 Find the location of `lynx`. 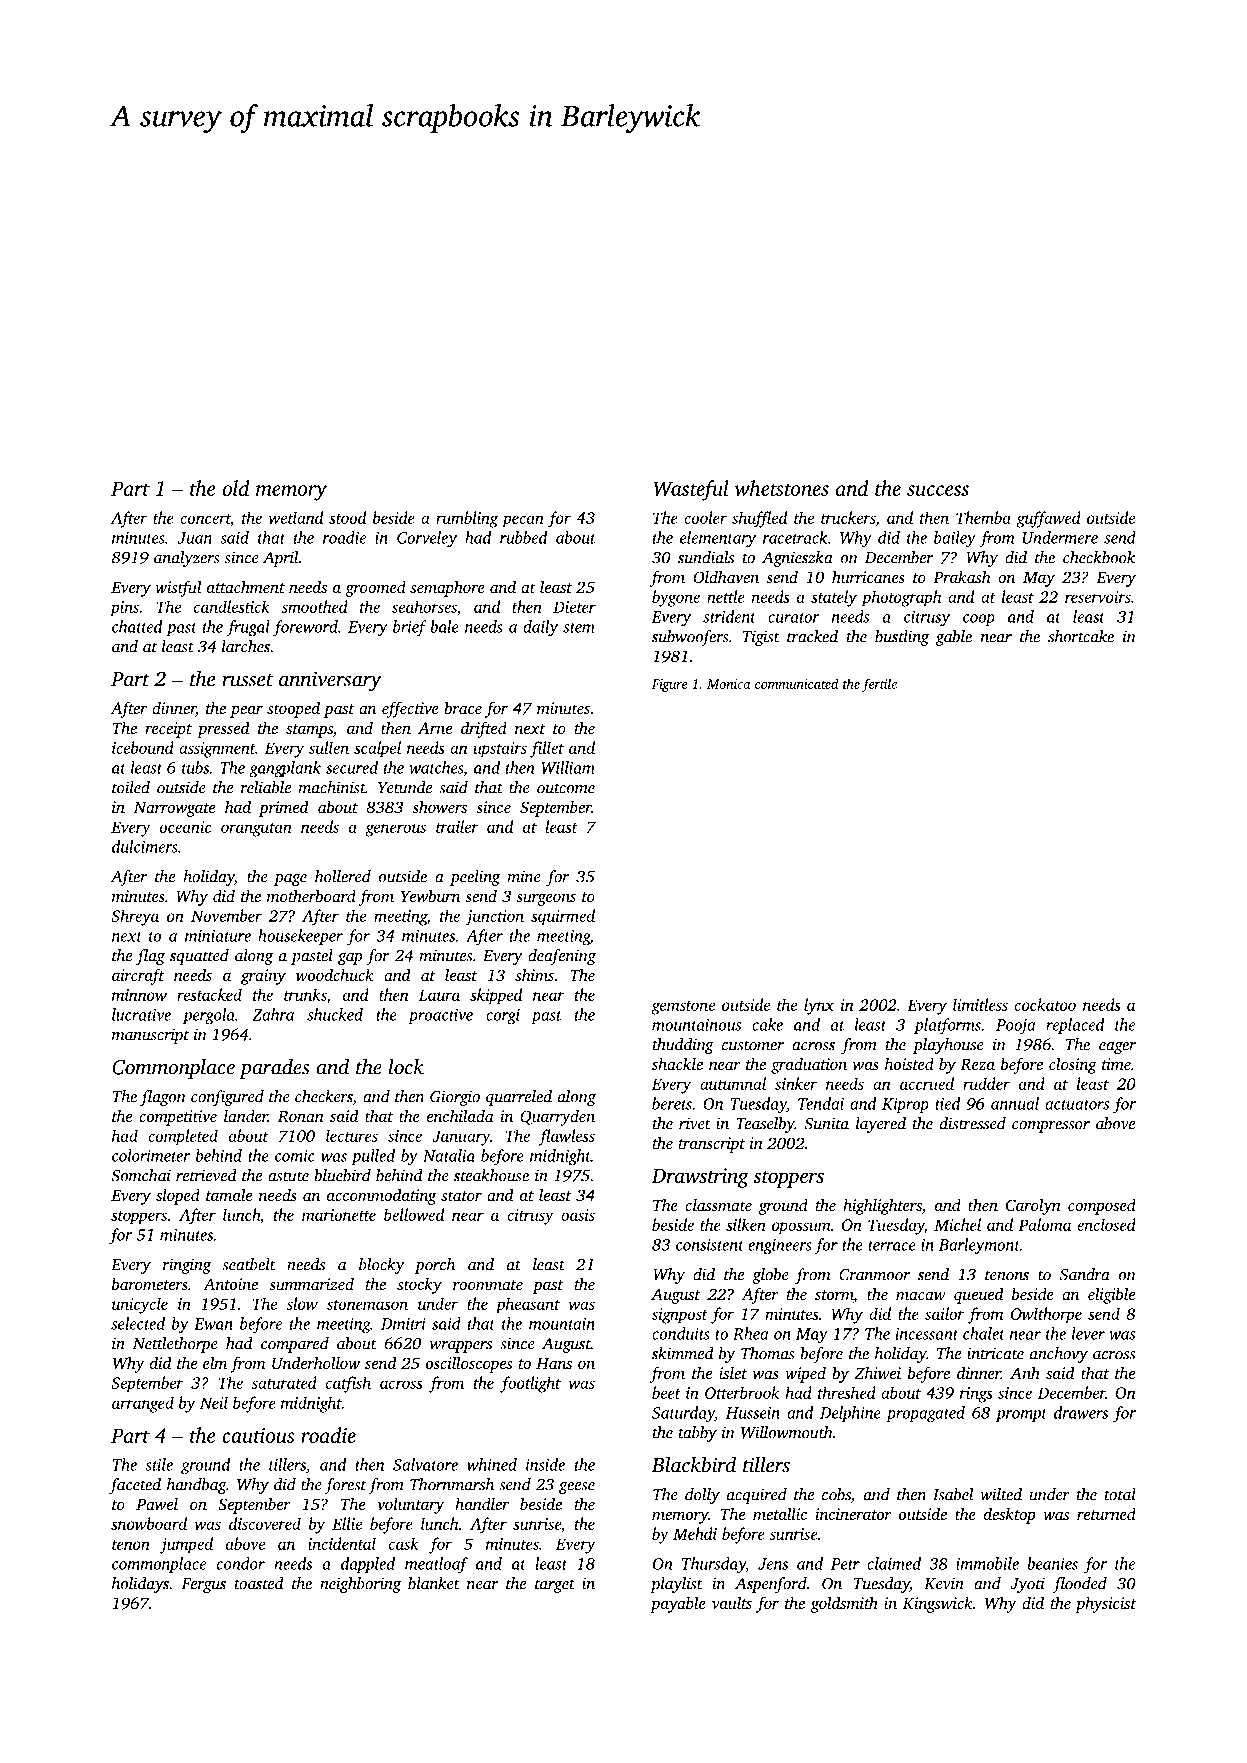

lynx is located at coordinates (819, 1006).
